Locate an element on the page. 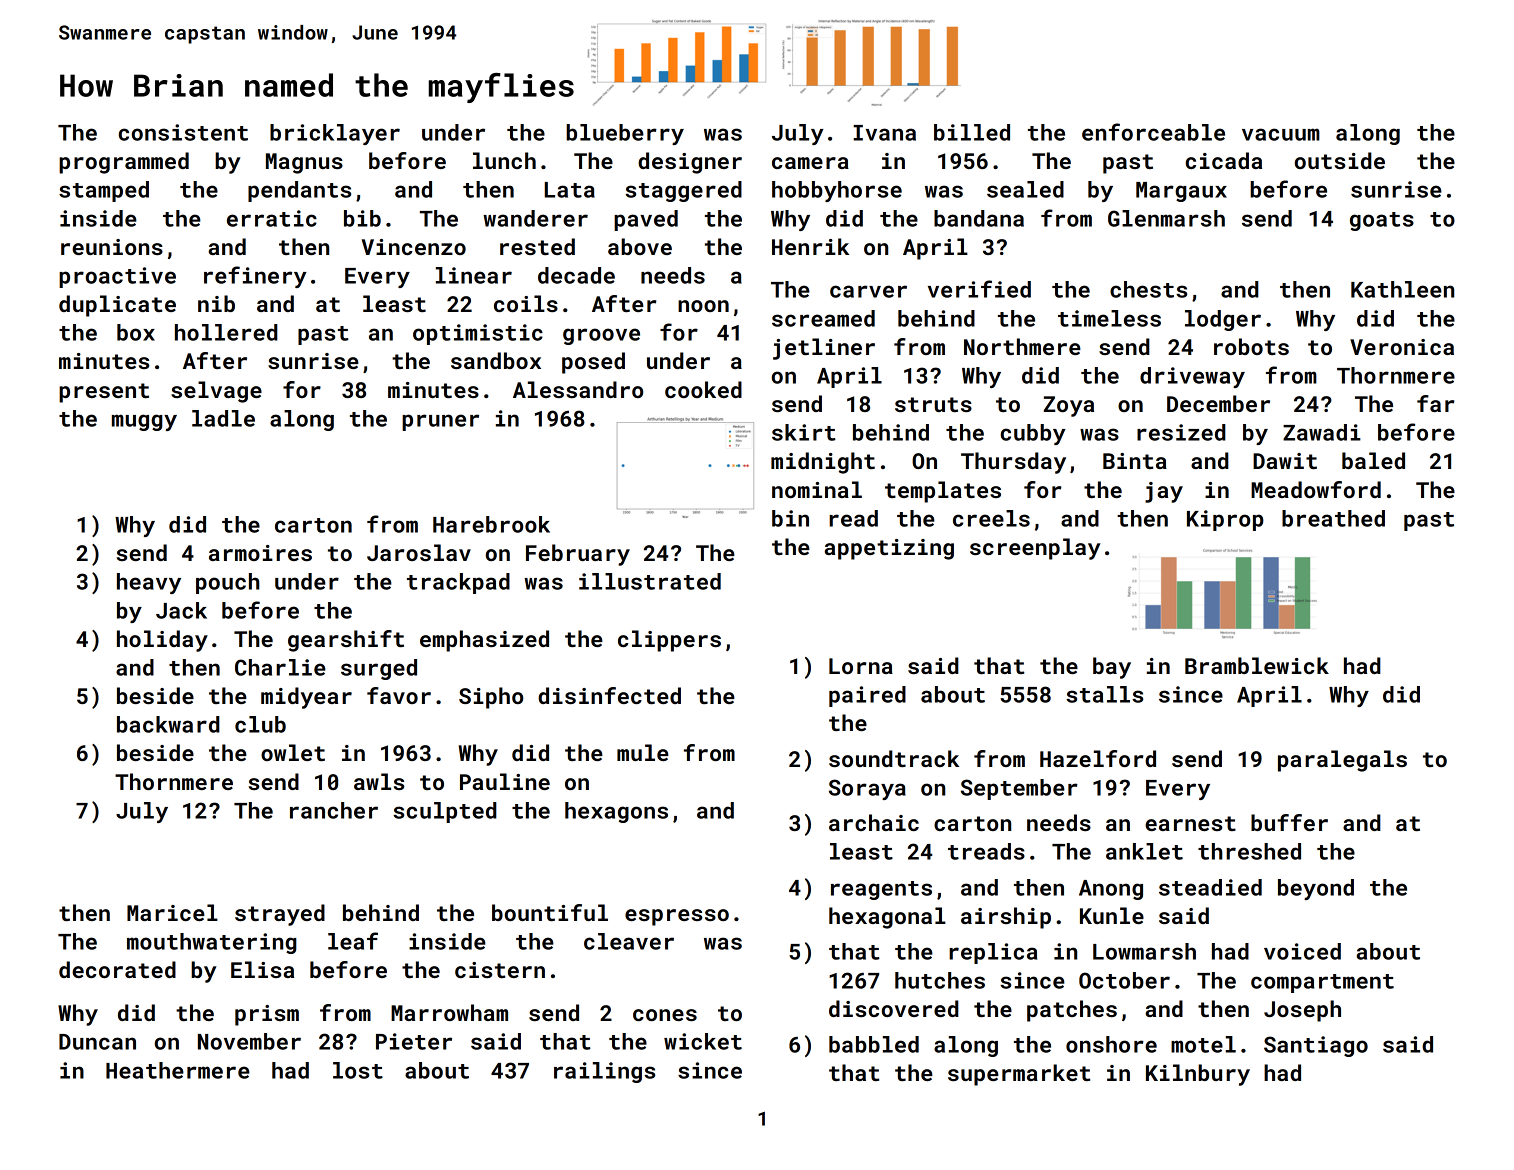 This image has width=1514, height=1170. baled is located at coordinates (1373, 460).
